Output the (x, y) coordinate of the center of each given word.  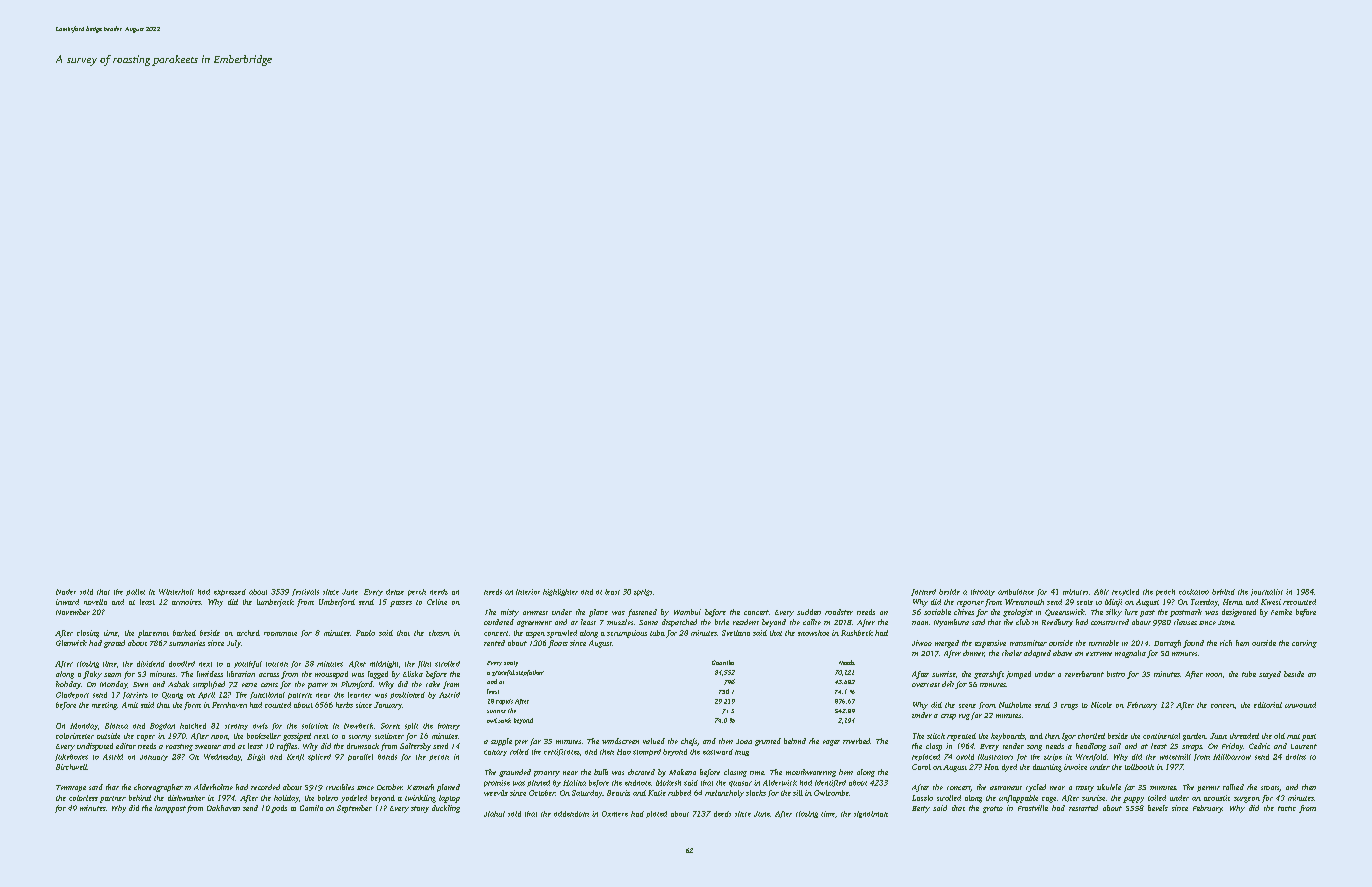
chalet (1012, 653)
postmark (1186, 613)
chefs (689, 742)
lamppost (170, 809)
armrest (535, 613)
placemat (153, 634)
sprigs (643, 592)
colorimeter (75, 736)
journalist (1267, 592)
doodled (182, 664)
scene (967, 706)
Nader (66, 592)
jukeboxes (71, 757)
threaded (1244, 736)
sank (504, 720)
